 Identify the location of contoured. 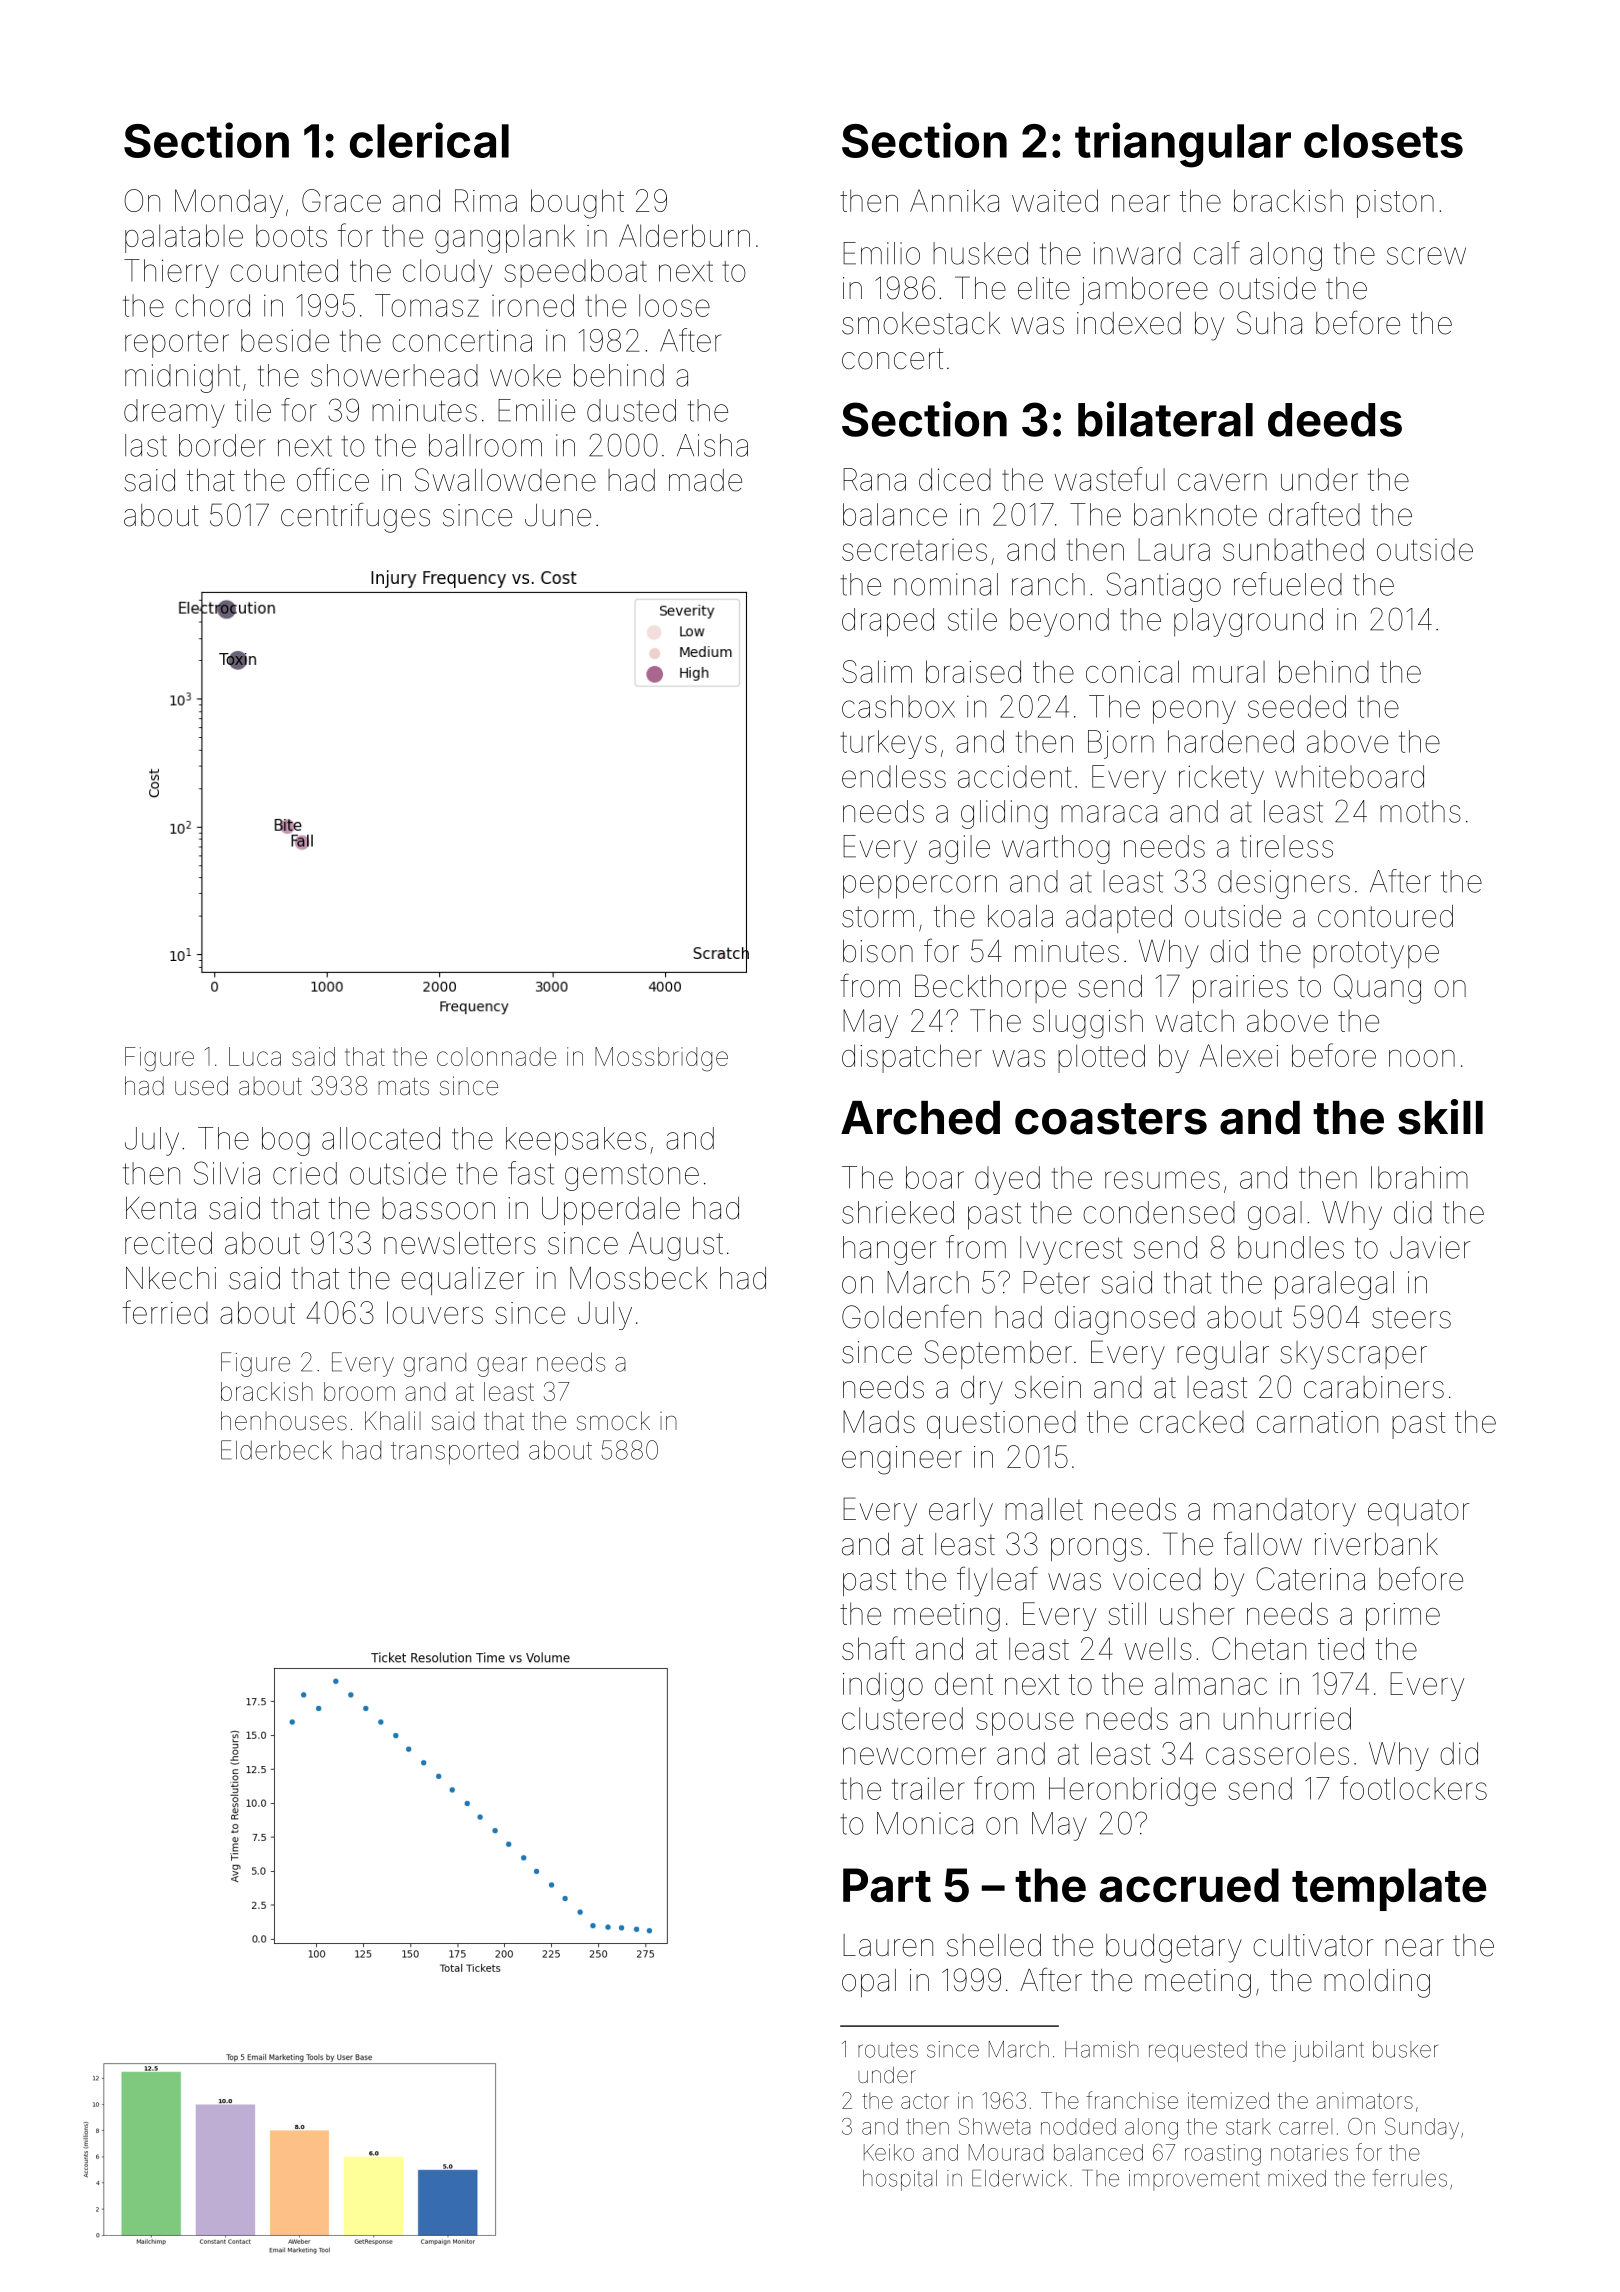
(1385, 916).
